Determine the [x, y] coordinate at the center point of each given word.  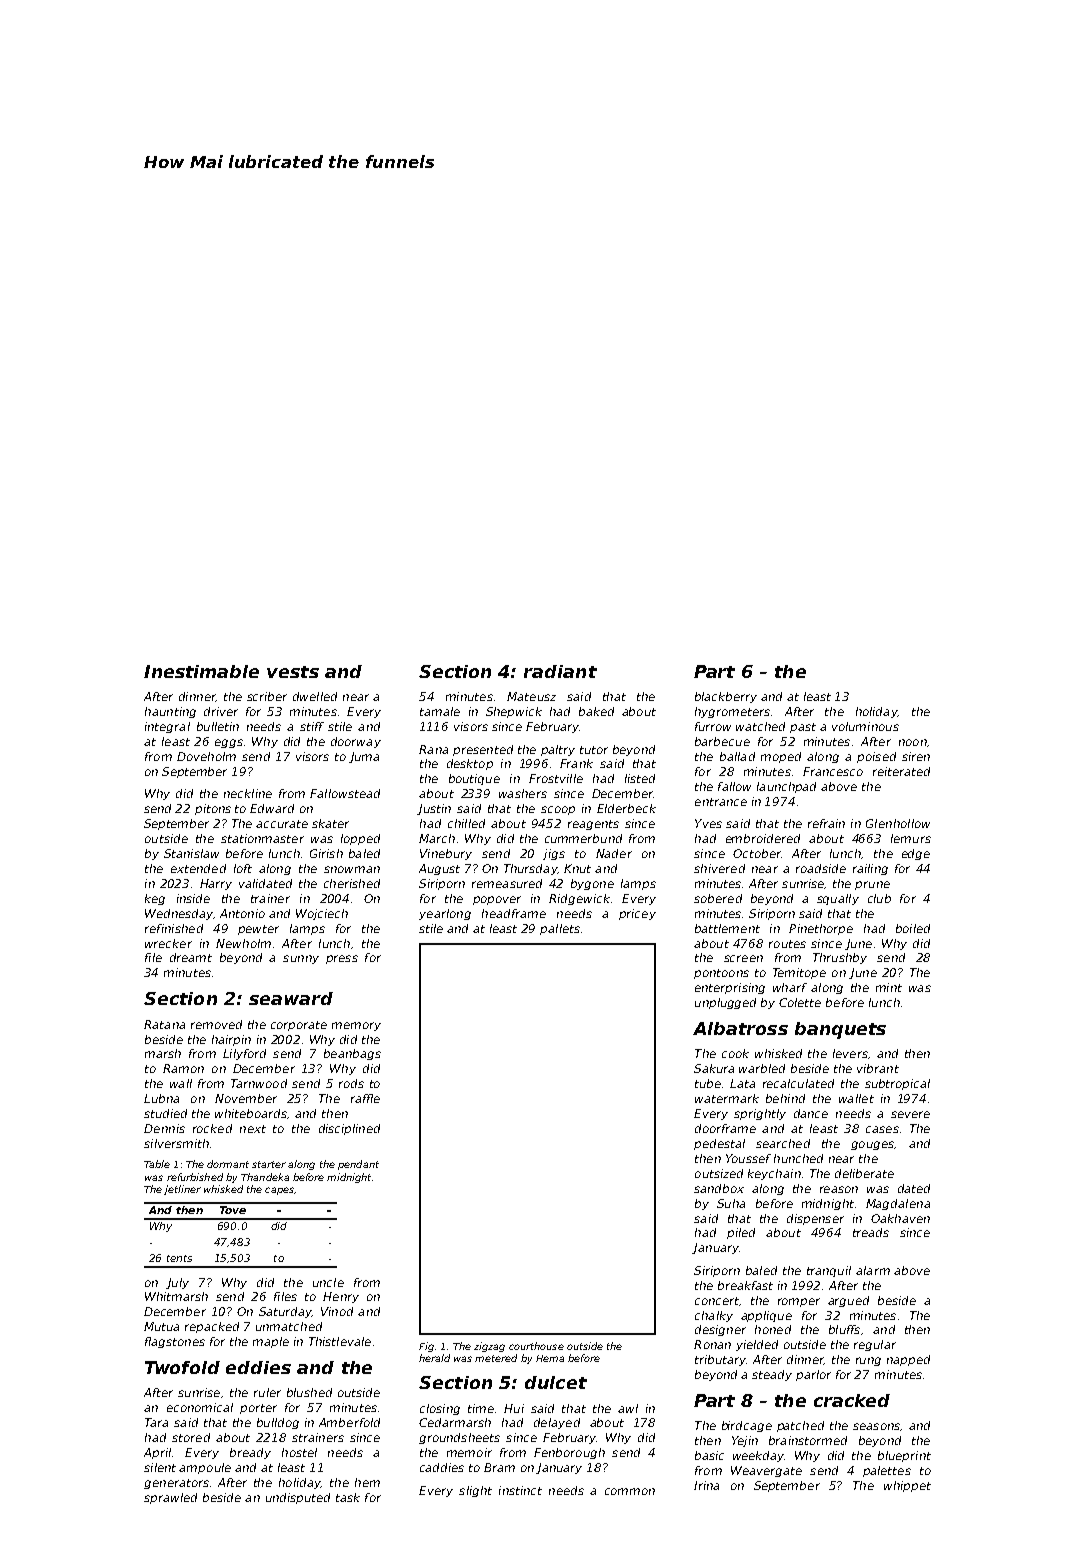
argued [848, 1301]
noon [913, 742]
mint [889, 987]
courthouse [536, 1346]
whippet [907, 1486]
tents [179, 1258]
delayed [557, 1423]
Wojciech [322, 914]
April [157, 1453]
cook [735, 1053]
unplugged [725, 1003]
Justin [434, 809]
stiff [312, 726]
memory [356, 1026]
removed [216, 1024]
